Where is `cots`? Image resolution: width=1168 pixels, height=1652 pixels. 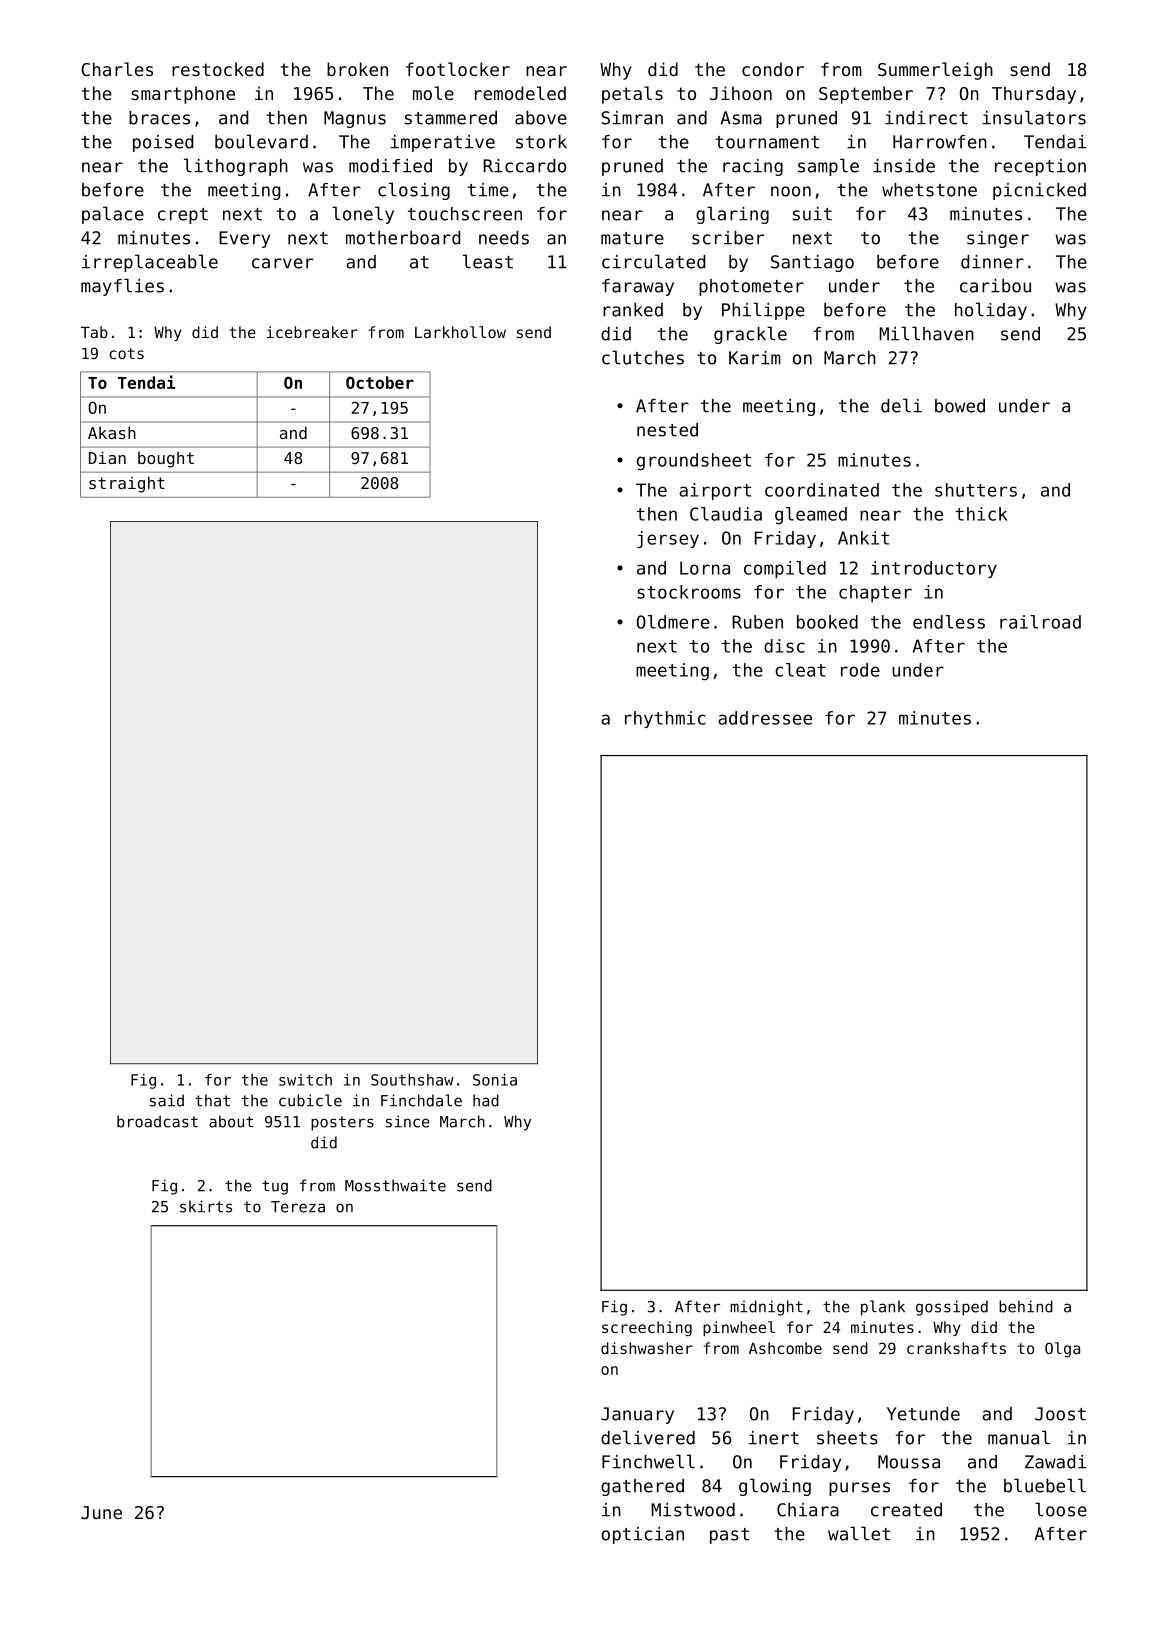 cots is located at coordinates (126, 353).
